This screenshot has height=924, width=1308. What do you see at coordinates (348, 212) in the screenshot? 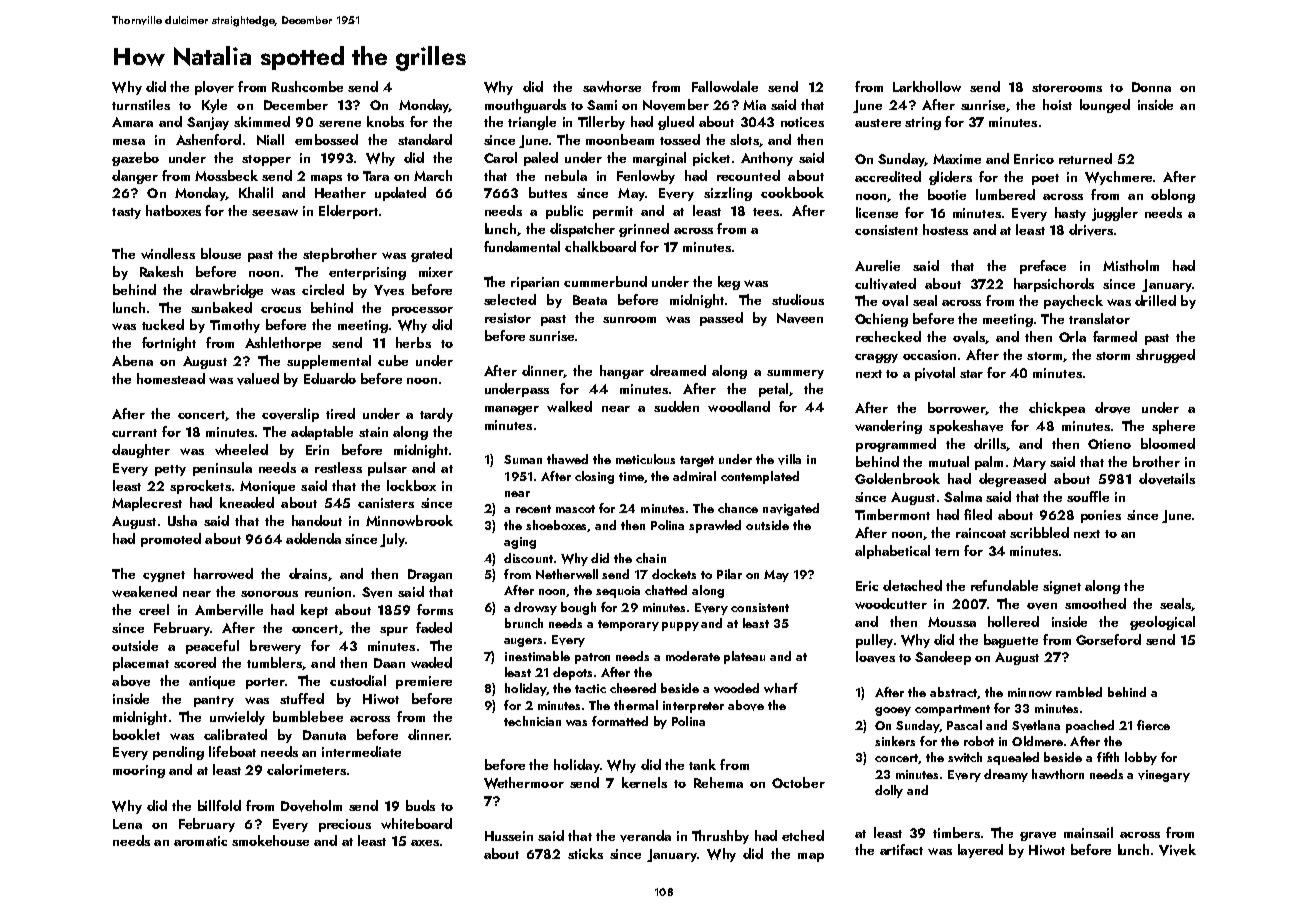
I see `Elderport` at bounding box center [348, 212].
